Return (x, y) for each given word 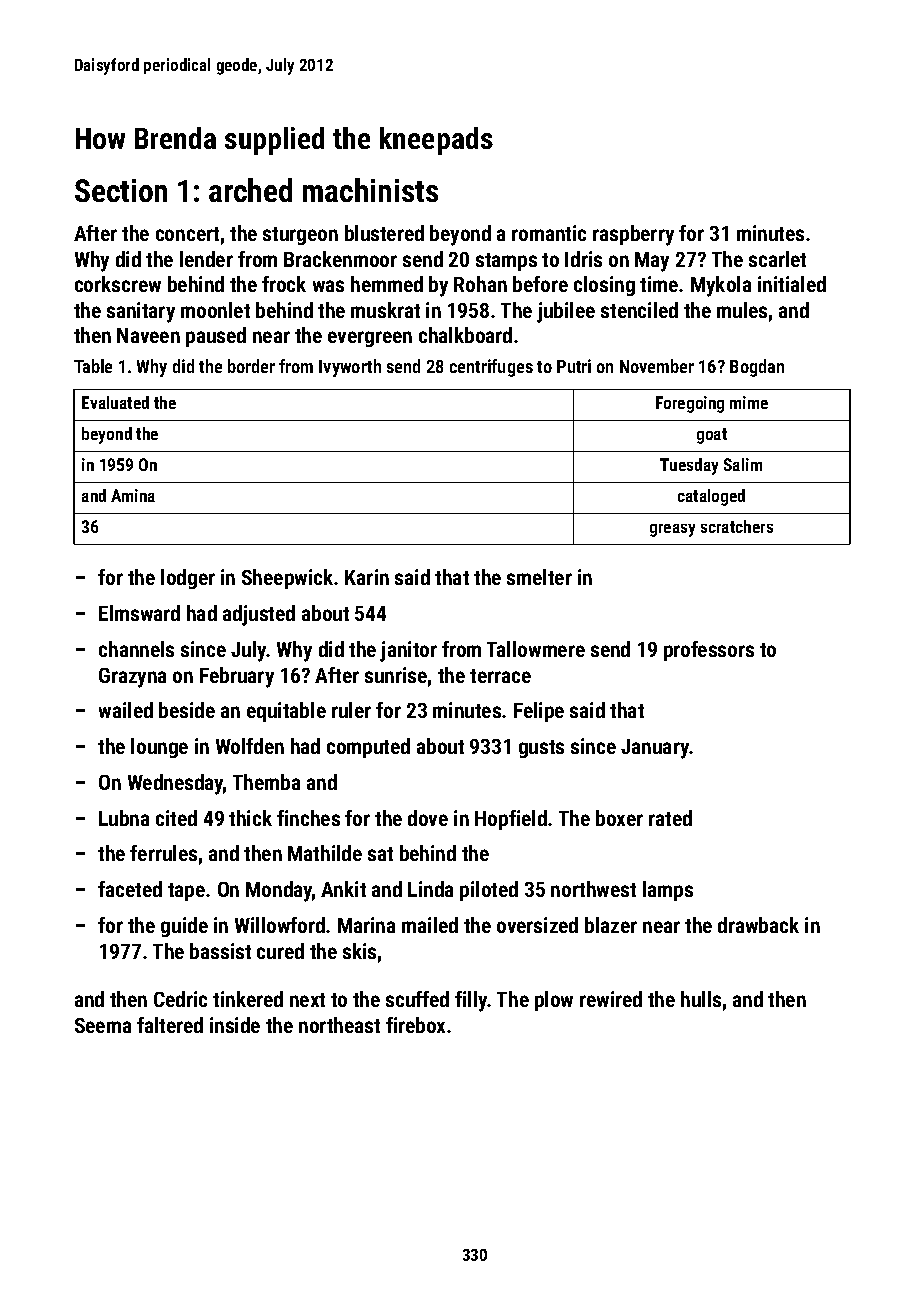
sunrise (396, 675)
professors (709, 651)
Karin (367, 577)
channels (136, 649)
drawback (758, 925)
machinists (370, 190)
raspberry (633, 235)
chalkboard (465, 335)
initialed (792, 284)
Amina (133, 495)
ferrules (163, 853)
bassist (220, 951)
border (251, 366)
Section (121, 190)
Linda (430, 889)
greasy (672, 530)
